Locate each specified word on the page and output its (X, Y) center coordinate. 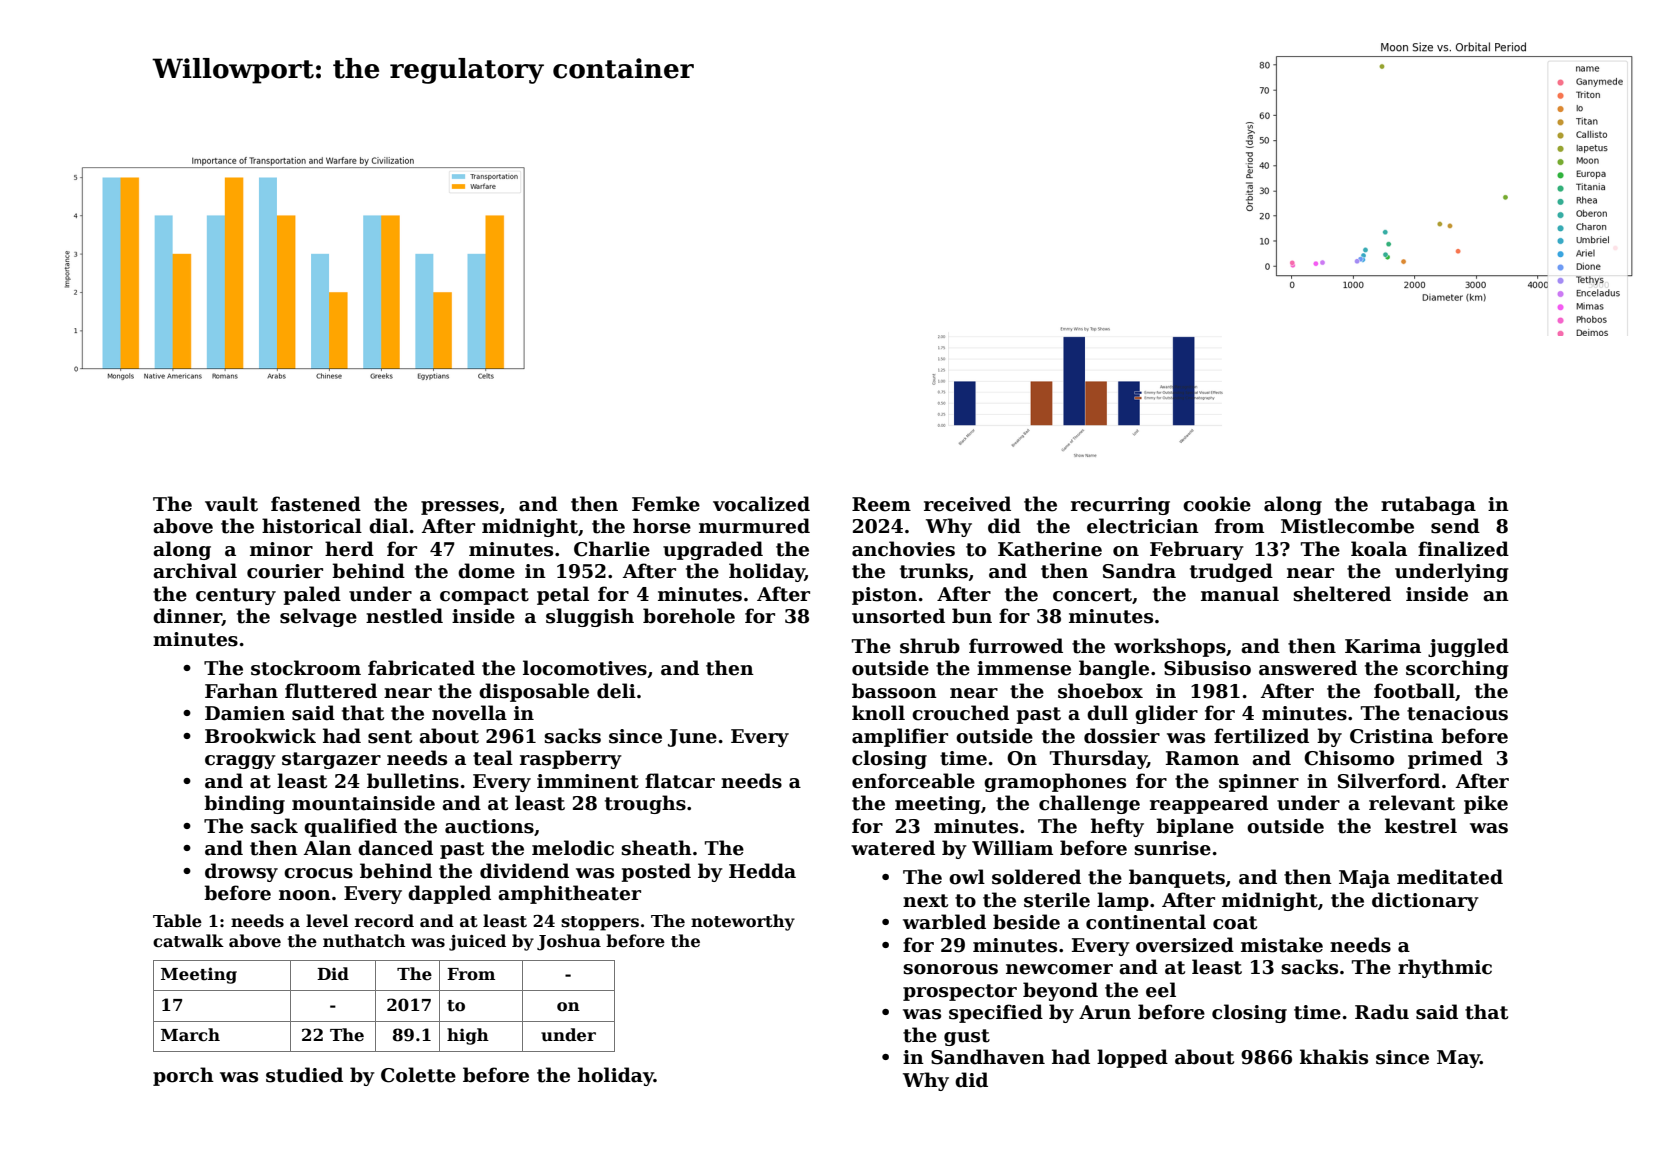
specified (996, 1013)
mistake (1282, 945)
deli (616, 691)
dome (486, 571)
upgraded (713, 550)
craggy (240, 762)
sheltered (1342, 594)
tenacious (1457, 713)
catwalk (188, 941)
